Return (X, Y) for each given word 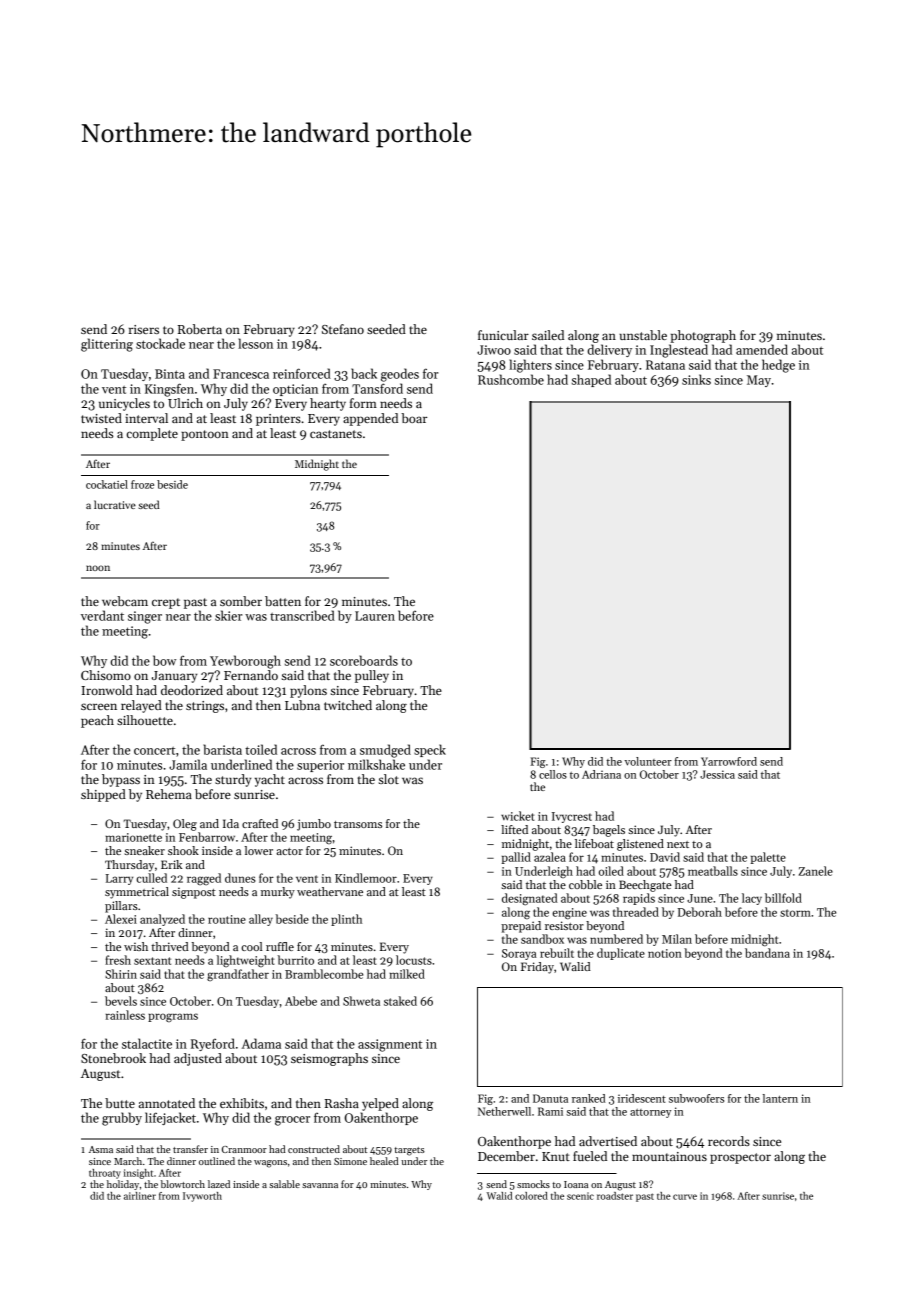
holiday (123, 1185)
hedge (778, 366)
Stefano (343, 329)
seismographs (329, 1059)
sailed (548, 335)
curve (685, 1197)
